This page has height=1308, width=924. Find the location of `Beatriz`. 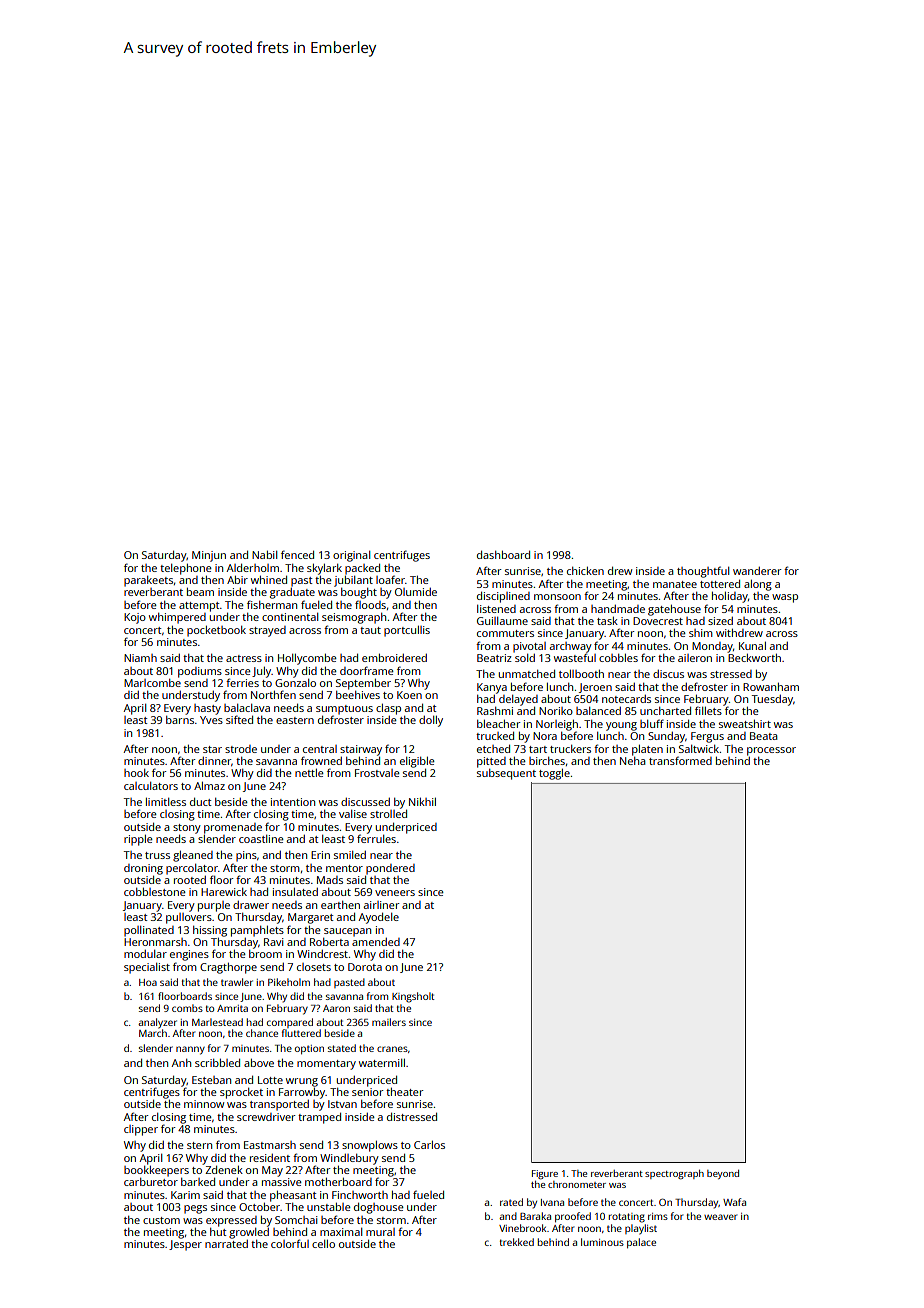

Beatriz is located at coordinates (494, 658).
